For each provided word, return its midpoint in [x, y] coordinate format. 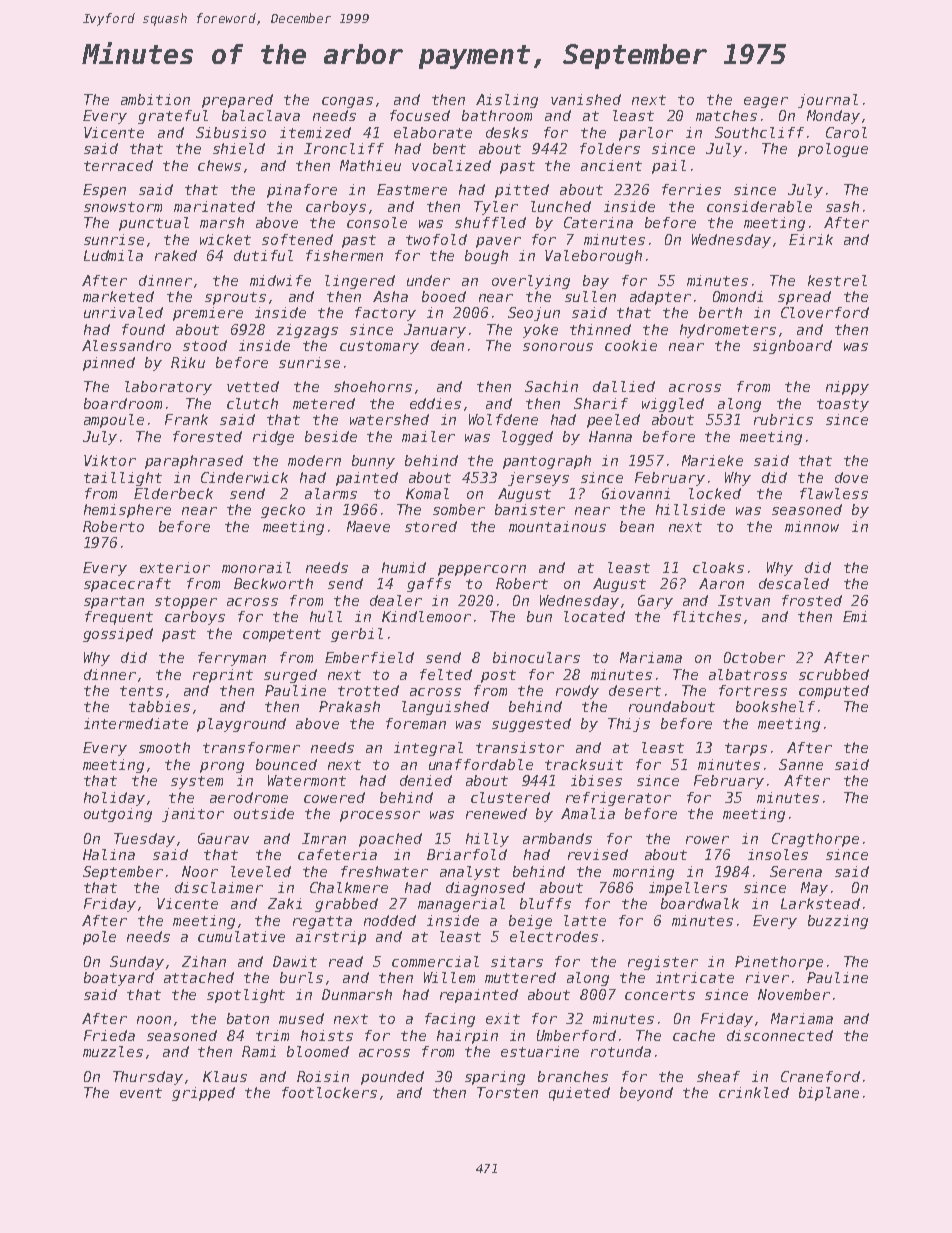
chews [219, 165]
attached [199, 977]
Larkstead [820, 903]
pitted [522, 191]
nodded [390, 920]
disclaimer [219, 887]
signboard [792, 347]
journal [828, 101]
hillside [690, 509]
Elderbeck [173, 493]
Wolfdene [503, 419]
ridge [273, 438]
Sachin [551, 386]
